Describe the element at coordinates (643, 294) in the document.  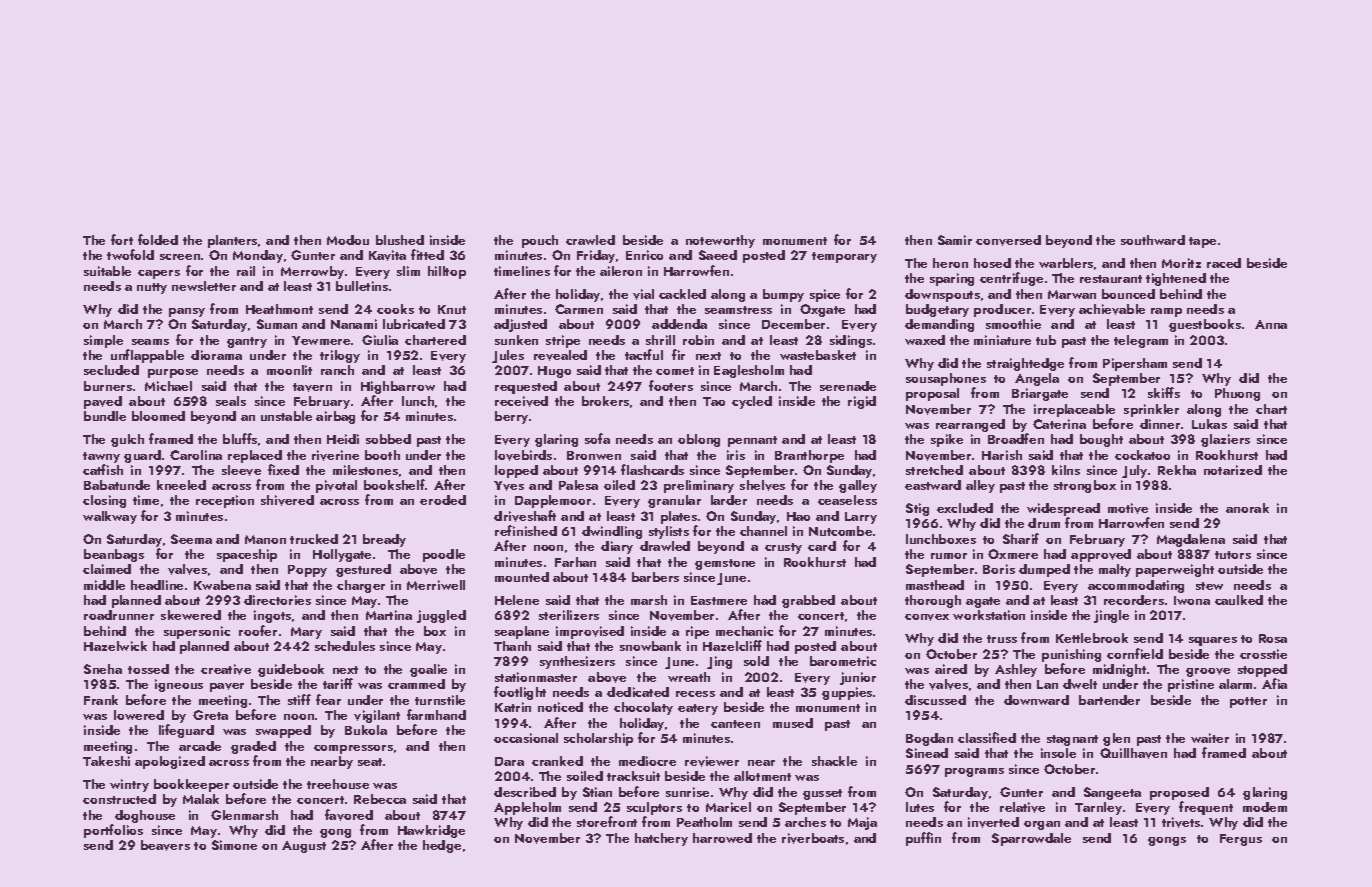
I see `vial` at that location.
